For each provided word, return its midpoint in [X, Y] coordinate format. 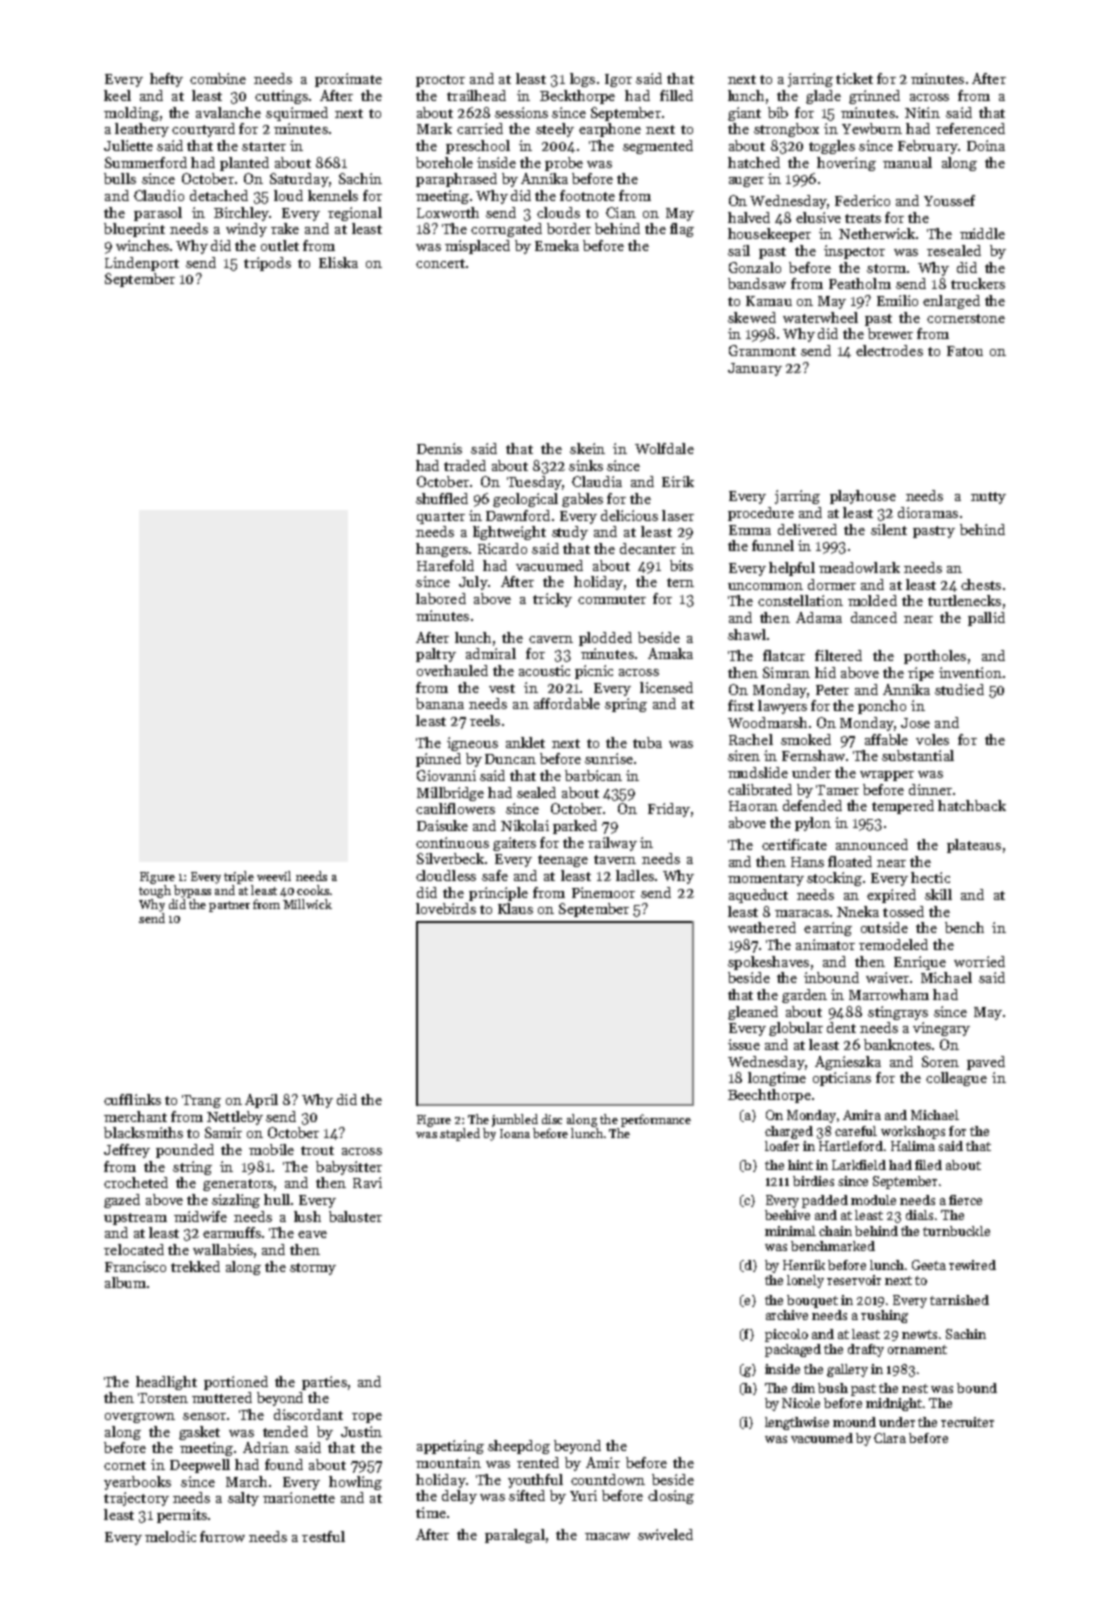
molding [131, 114]
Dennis [439, 448]
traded [465, 465]
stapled [460, 1134]
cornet [125, 1465]
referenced [970, 128]
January [755, 369]
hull [277, 1199]
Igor [618, 80]
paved [986, 1063]
